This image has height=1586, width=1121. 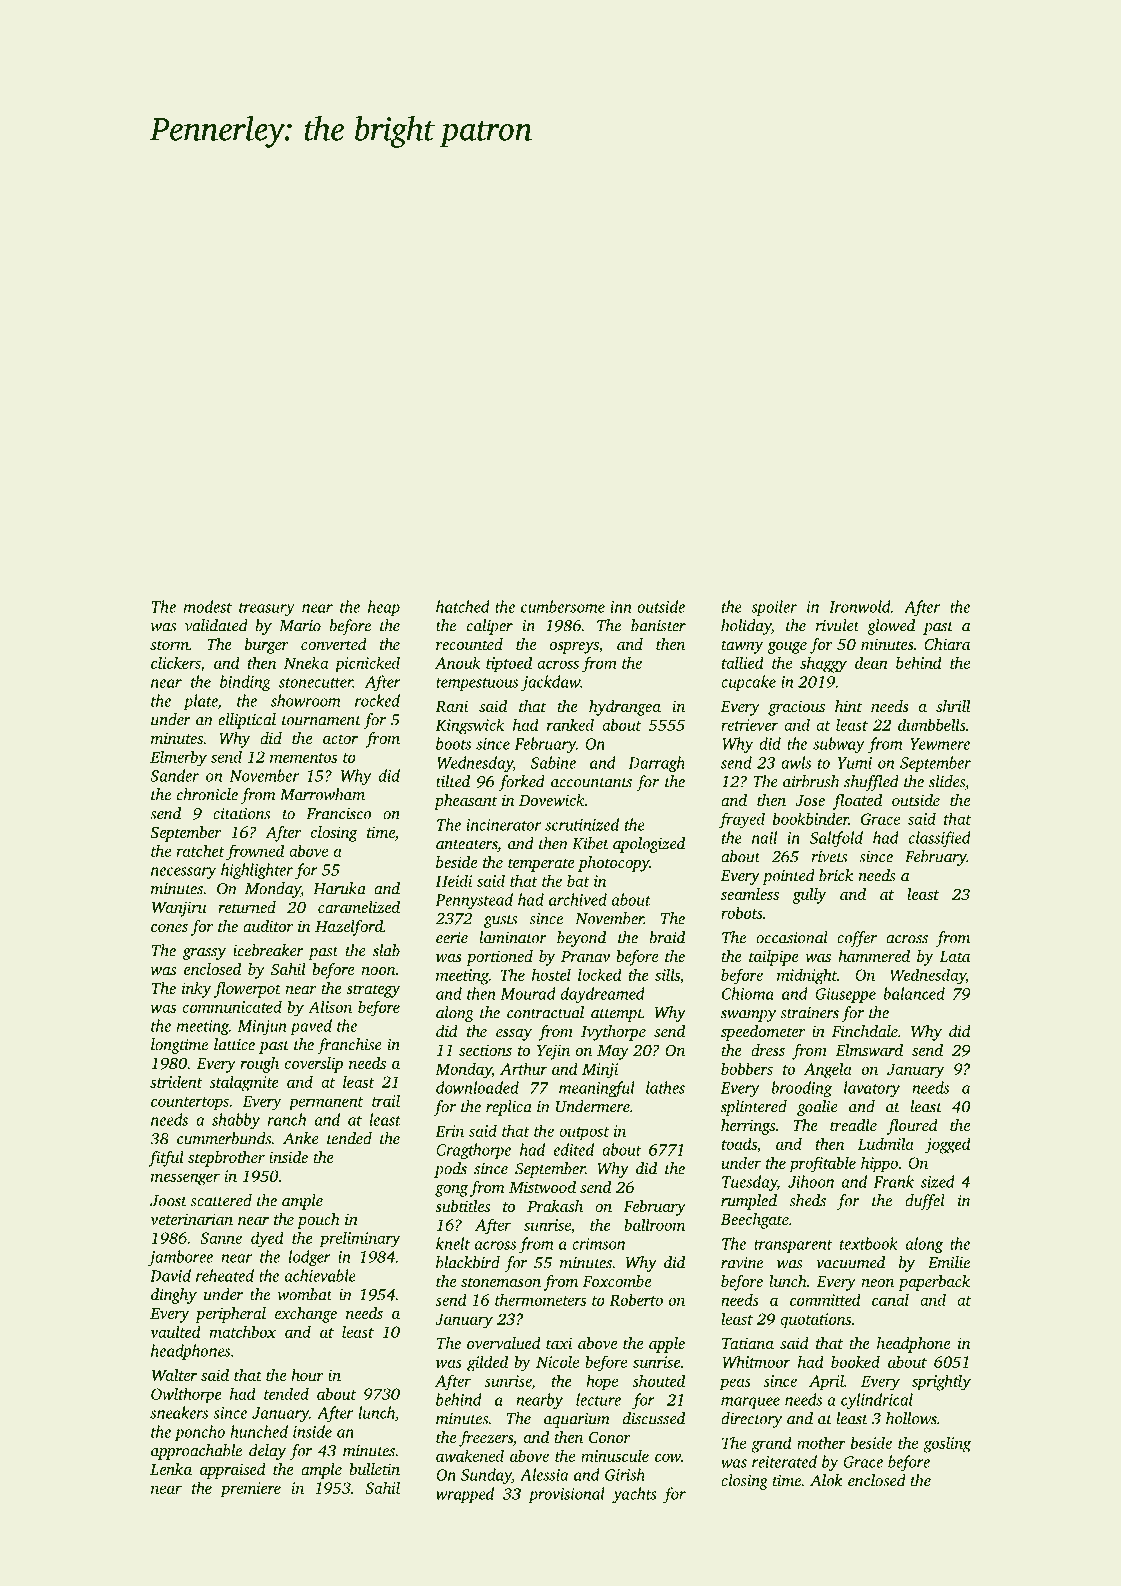 I want to click on floured, so click(x=912, y=1127).
